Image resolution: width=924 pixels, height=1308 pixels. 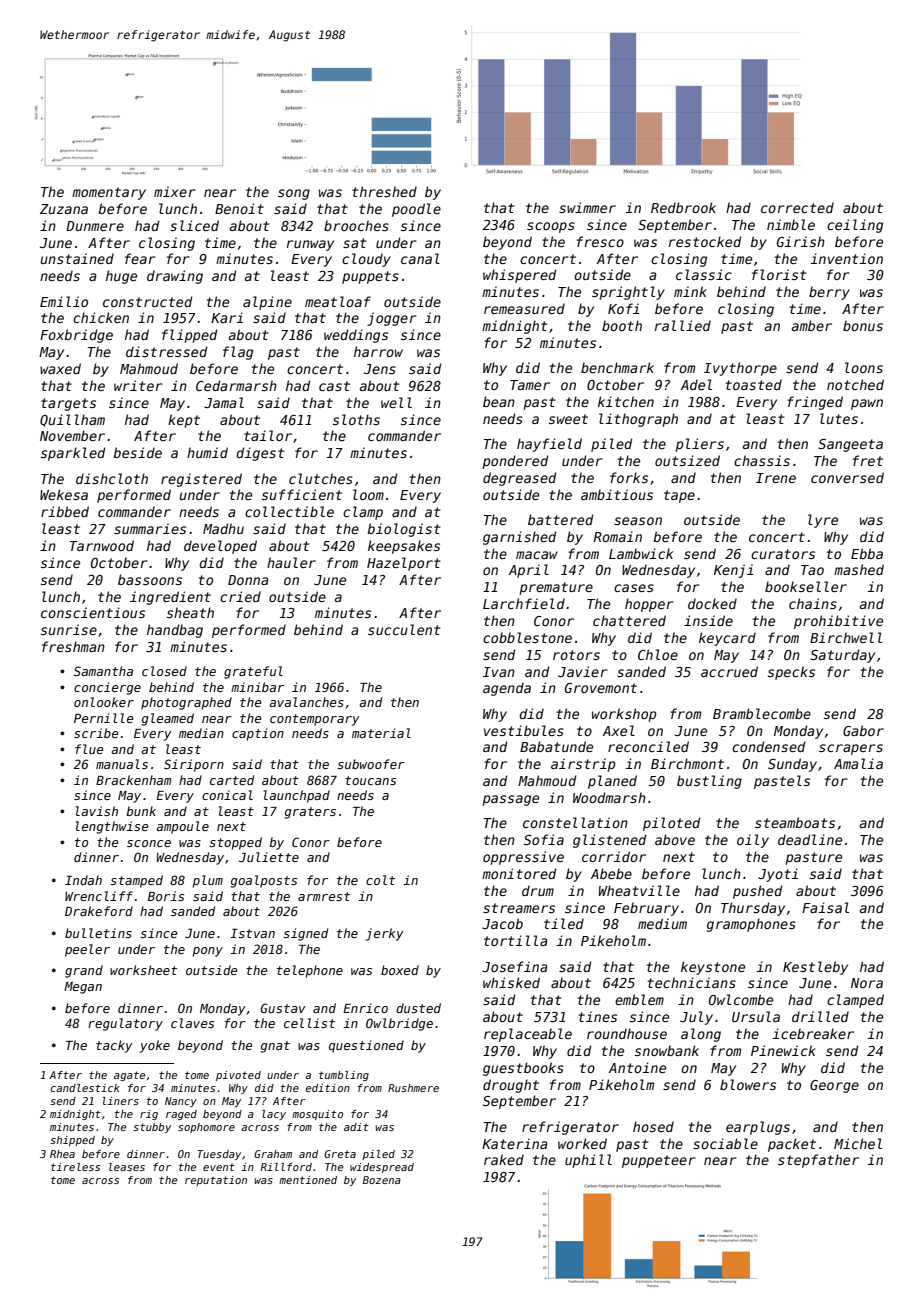 What do you see at coordinates (175, 277) in the screenshot?
I see `drawing` at bounding box center [175, 277].
